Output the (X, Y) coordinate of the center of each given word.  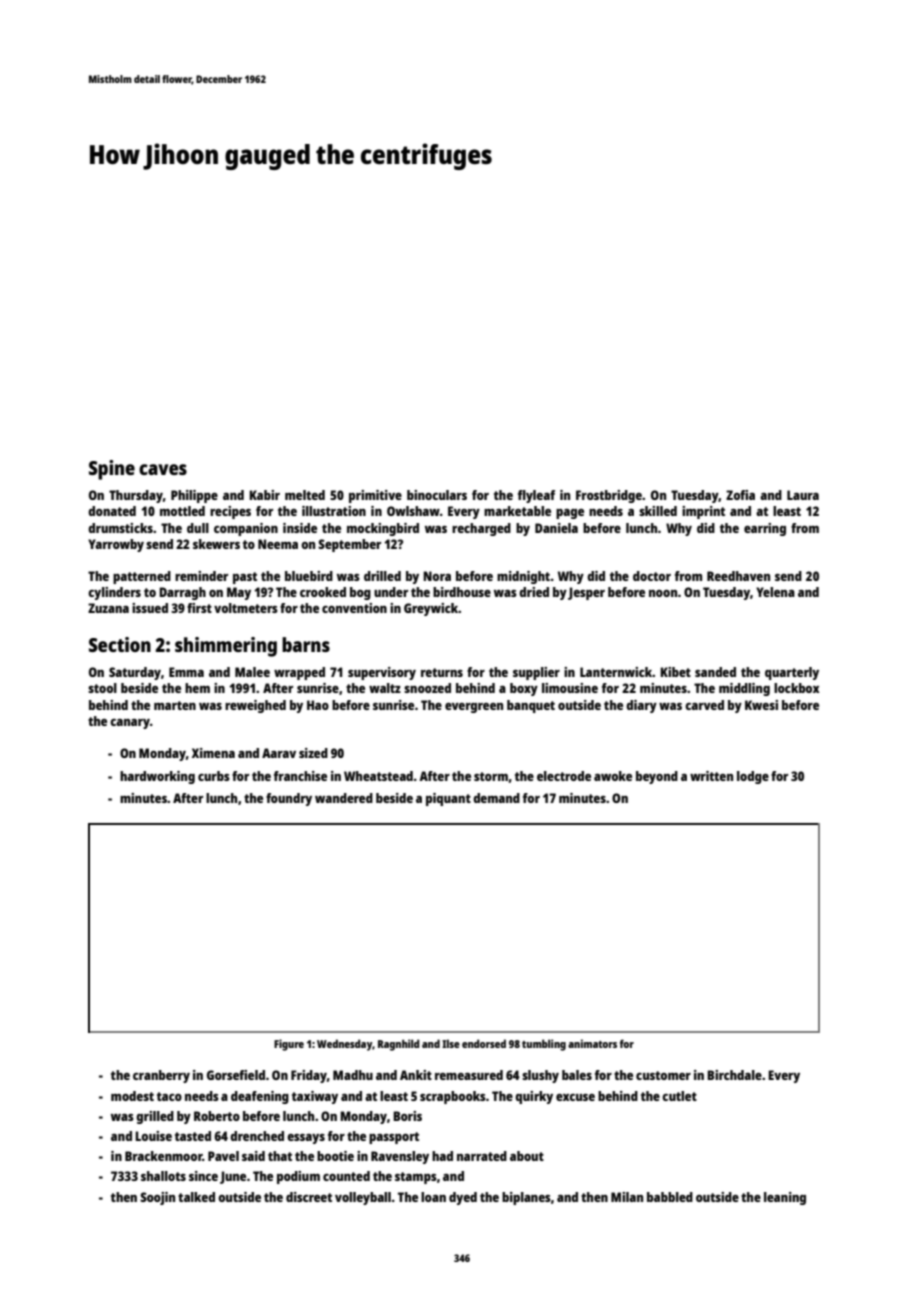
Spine (112, 470)
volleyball (363, 1198)
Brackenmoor (163, 1156)
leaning (785, 1198)
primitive (375, 496)
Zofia (740, 495)
